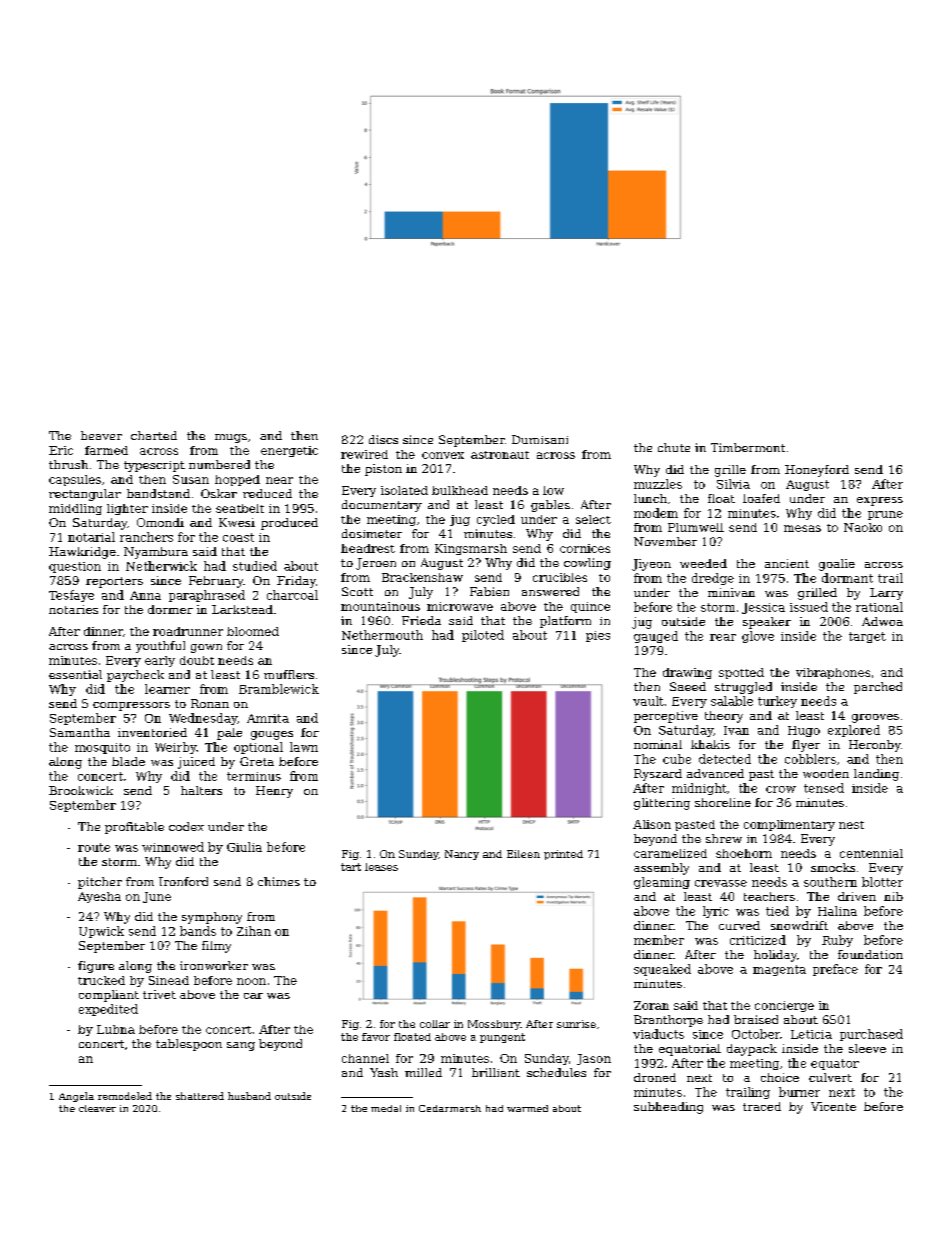 The image size is (952, 1233). I want to click on centennial, so click(871, 853).
